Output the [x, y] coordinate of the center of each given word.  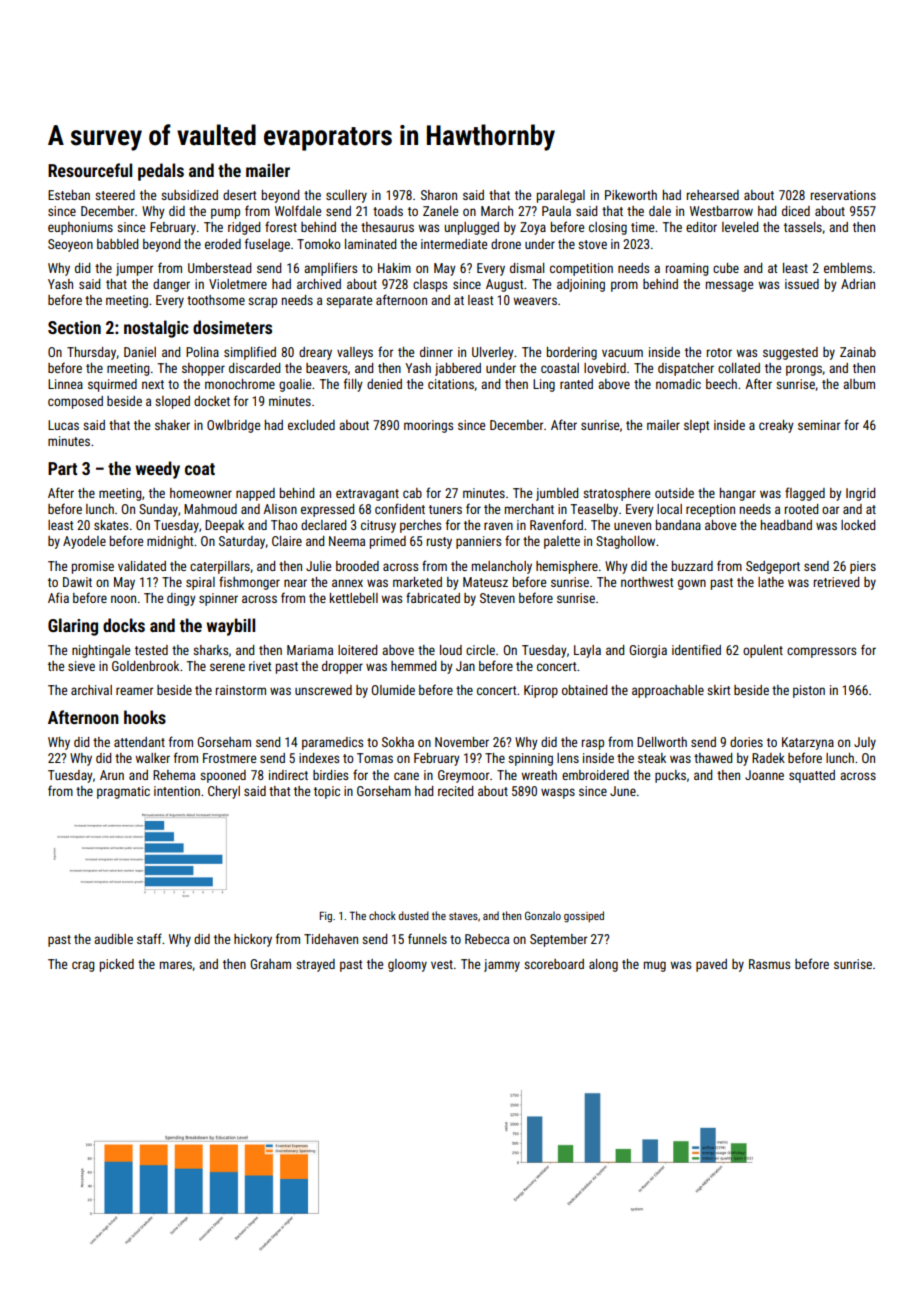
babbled [117, 244]
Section [74, 327]
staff [149, 938]
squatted [812, 776]
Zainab [858, 352]
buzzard [692, 566]
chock [382, 915]
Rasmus [769, 964]
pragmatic [123, 792]
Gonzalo [543, 915]
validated [142, 566]
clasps [430, 285]
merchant [529, 509]
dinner [436, 352]
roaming [687, 269]
